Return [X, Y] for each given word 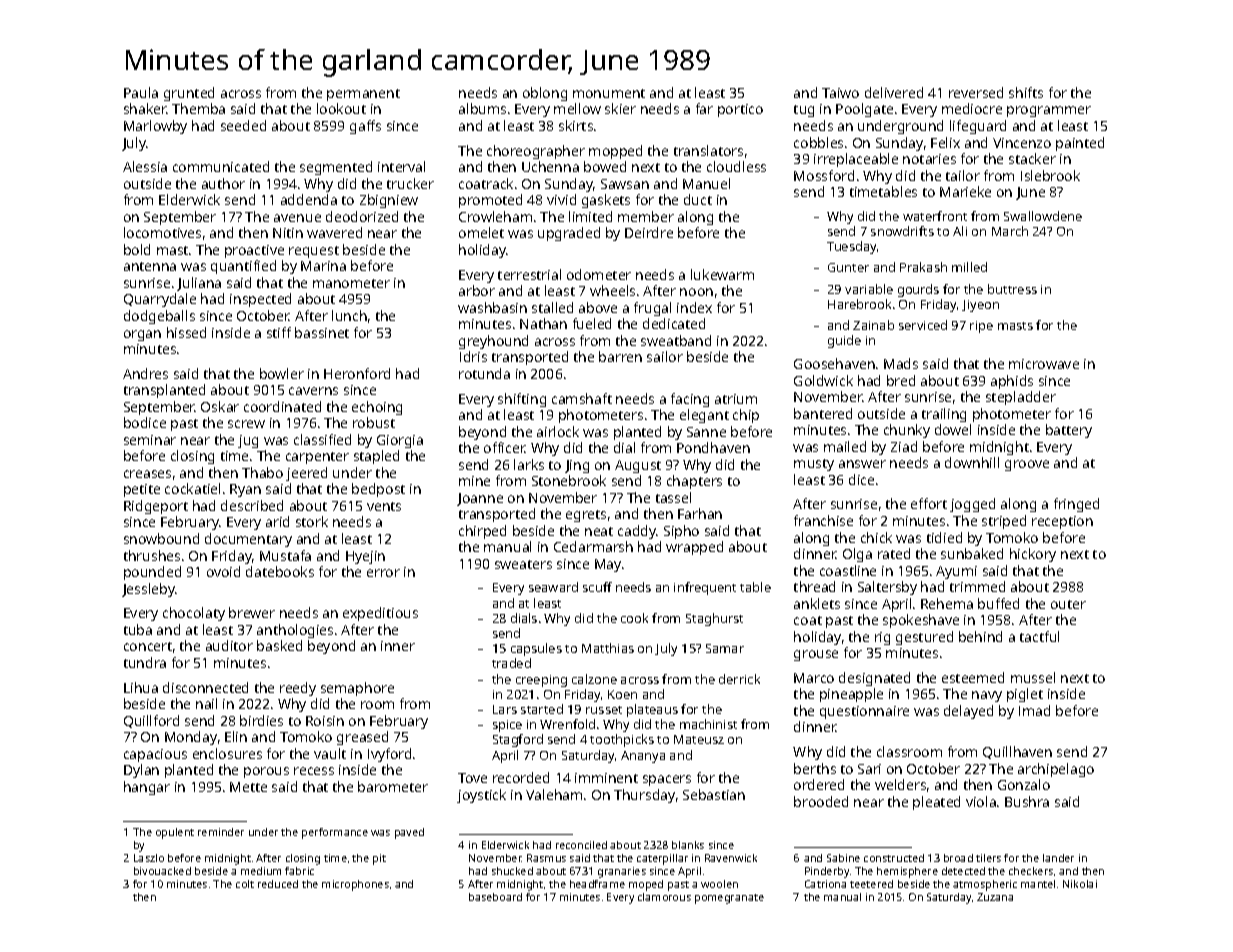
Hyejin [365, 557]
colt [245, 884]
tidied [944, 537]
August [638, 466]
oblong [545, 94]
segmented [336, 168]
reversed [976, 92]
